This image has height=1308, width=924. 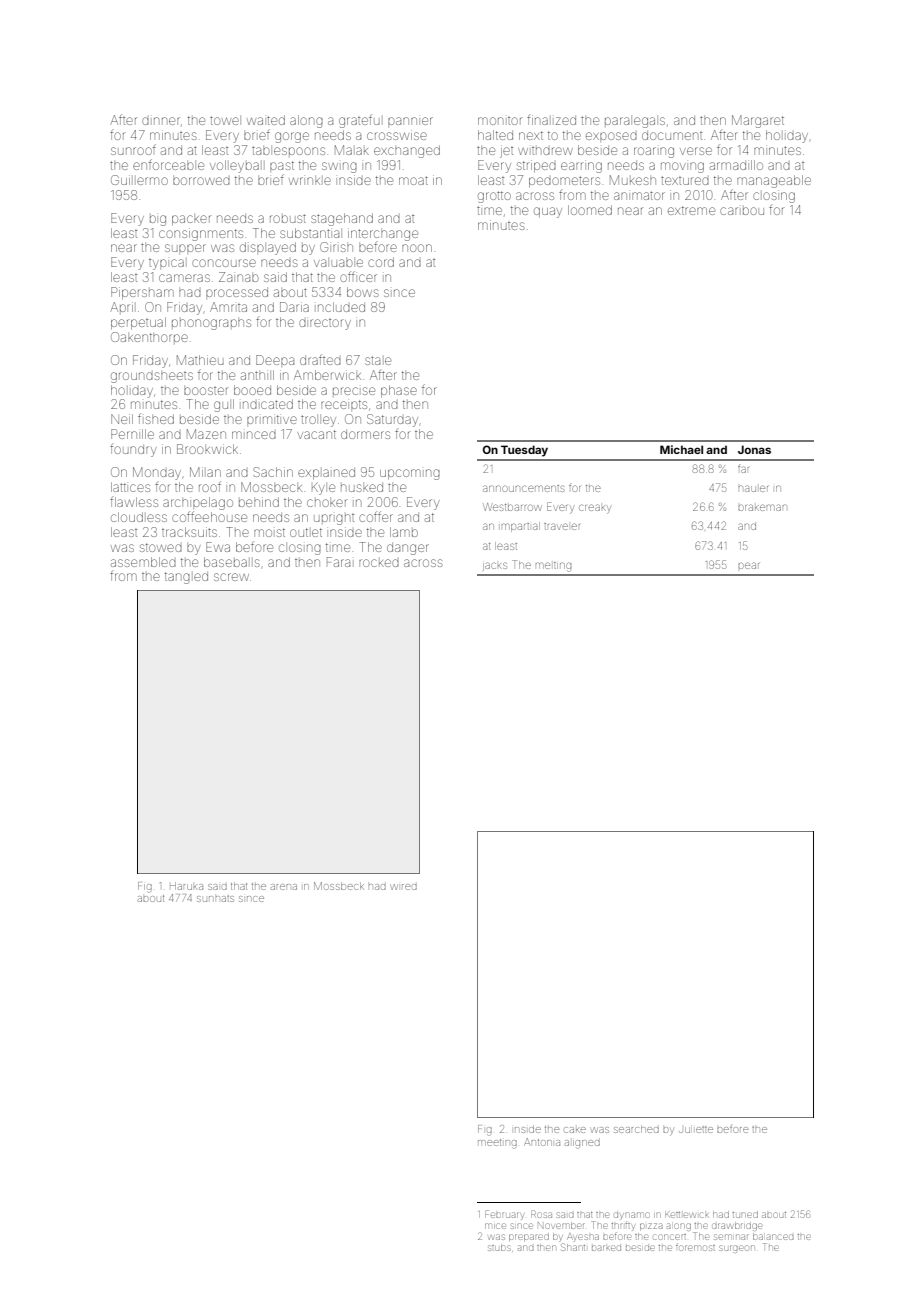 What do you see at coordinates (696, 1129) in the image?
I see `Juliette` at bounding box center [696, 1129].
